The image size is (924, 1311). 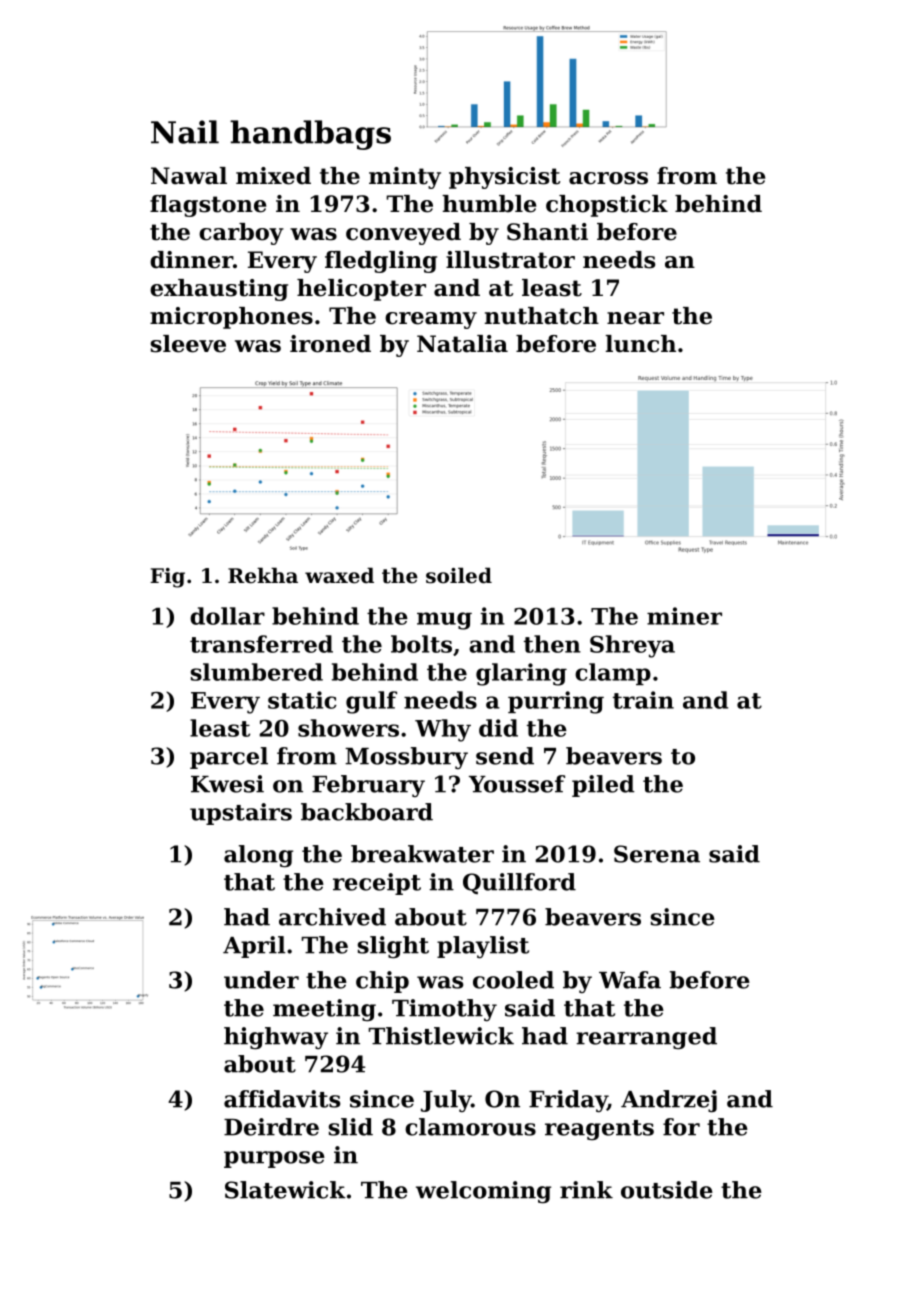 What do you see at coordinates (607, 206) in the screenshot?
I see `chopstick` at bounding box center [607, 206].
